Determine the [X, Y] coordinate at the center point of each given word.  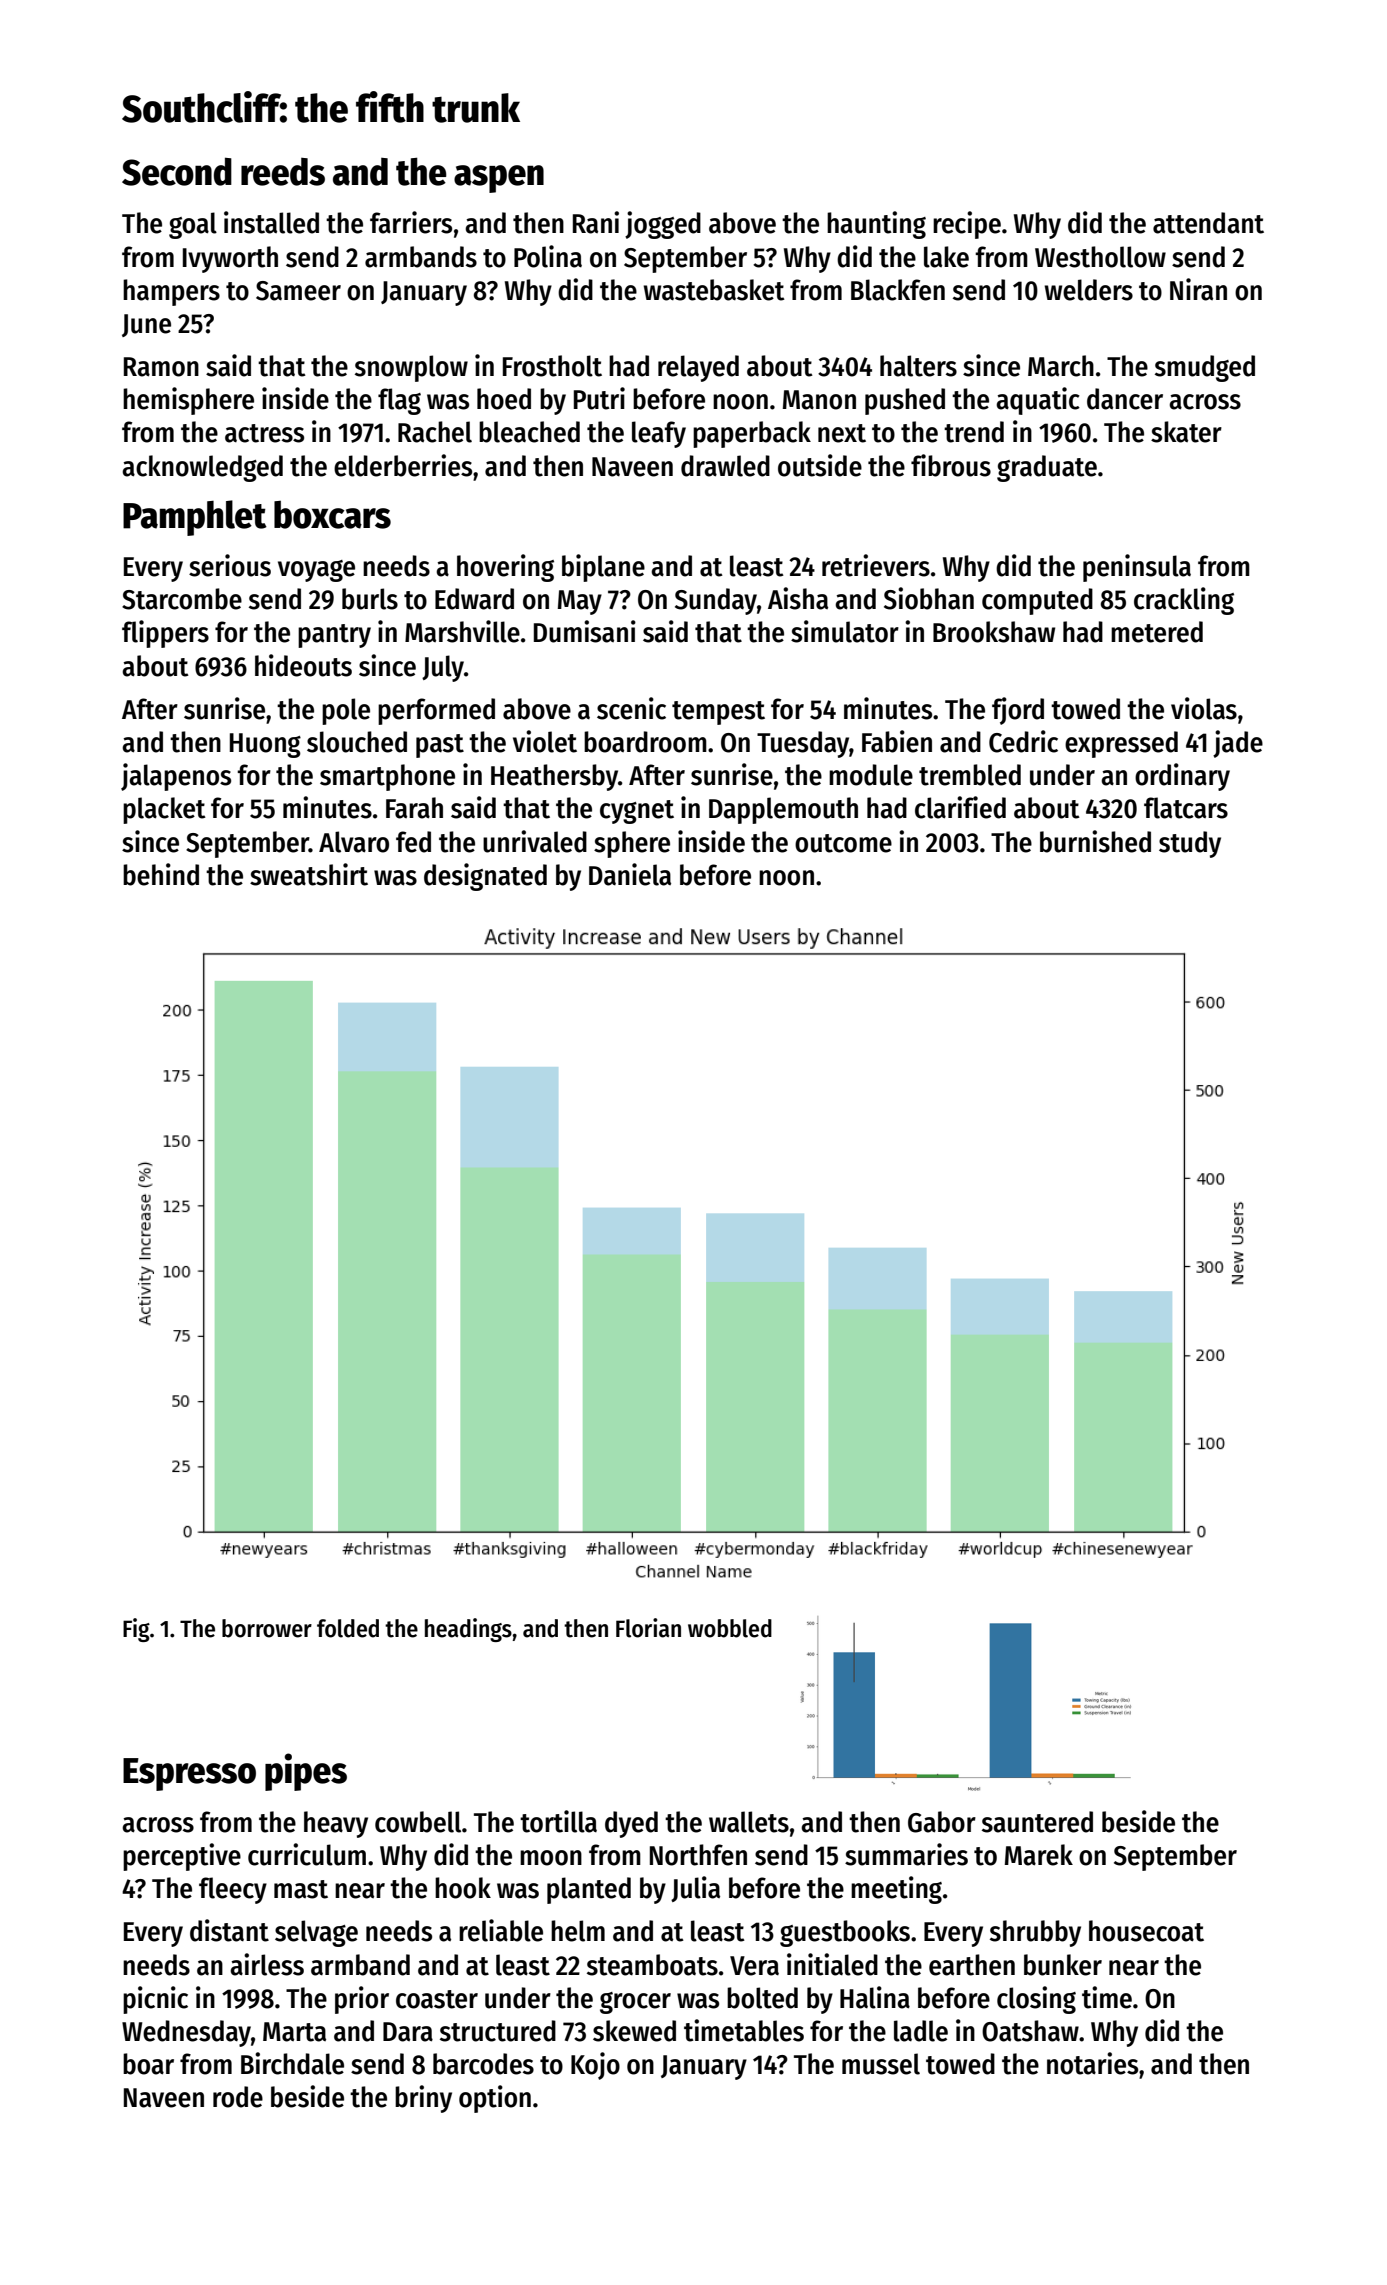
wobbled [730, 1628]
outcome [843, 843]
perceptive [182, 1857]
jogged [663, 225]
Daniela [630, 874]
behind [161, 874]
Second [177, 171]
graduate [1047, 468]
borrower [267, 1628]
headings [468, 1630]
